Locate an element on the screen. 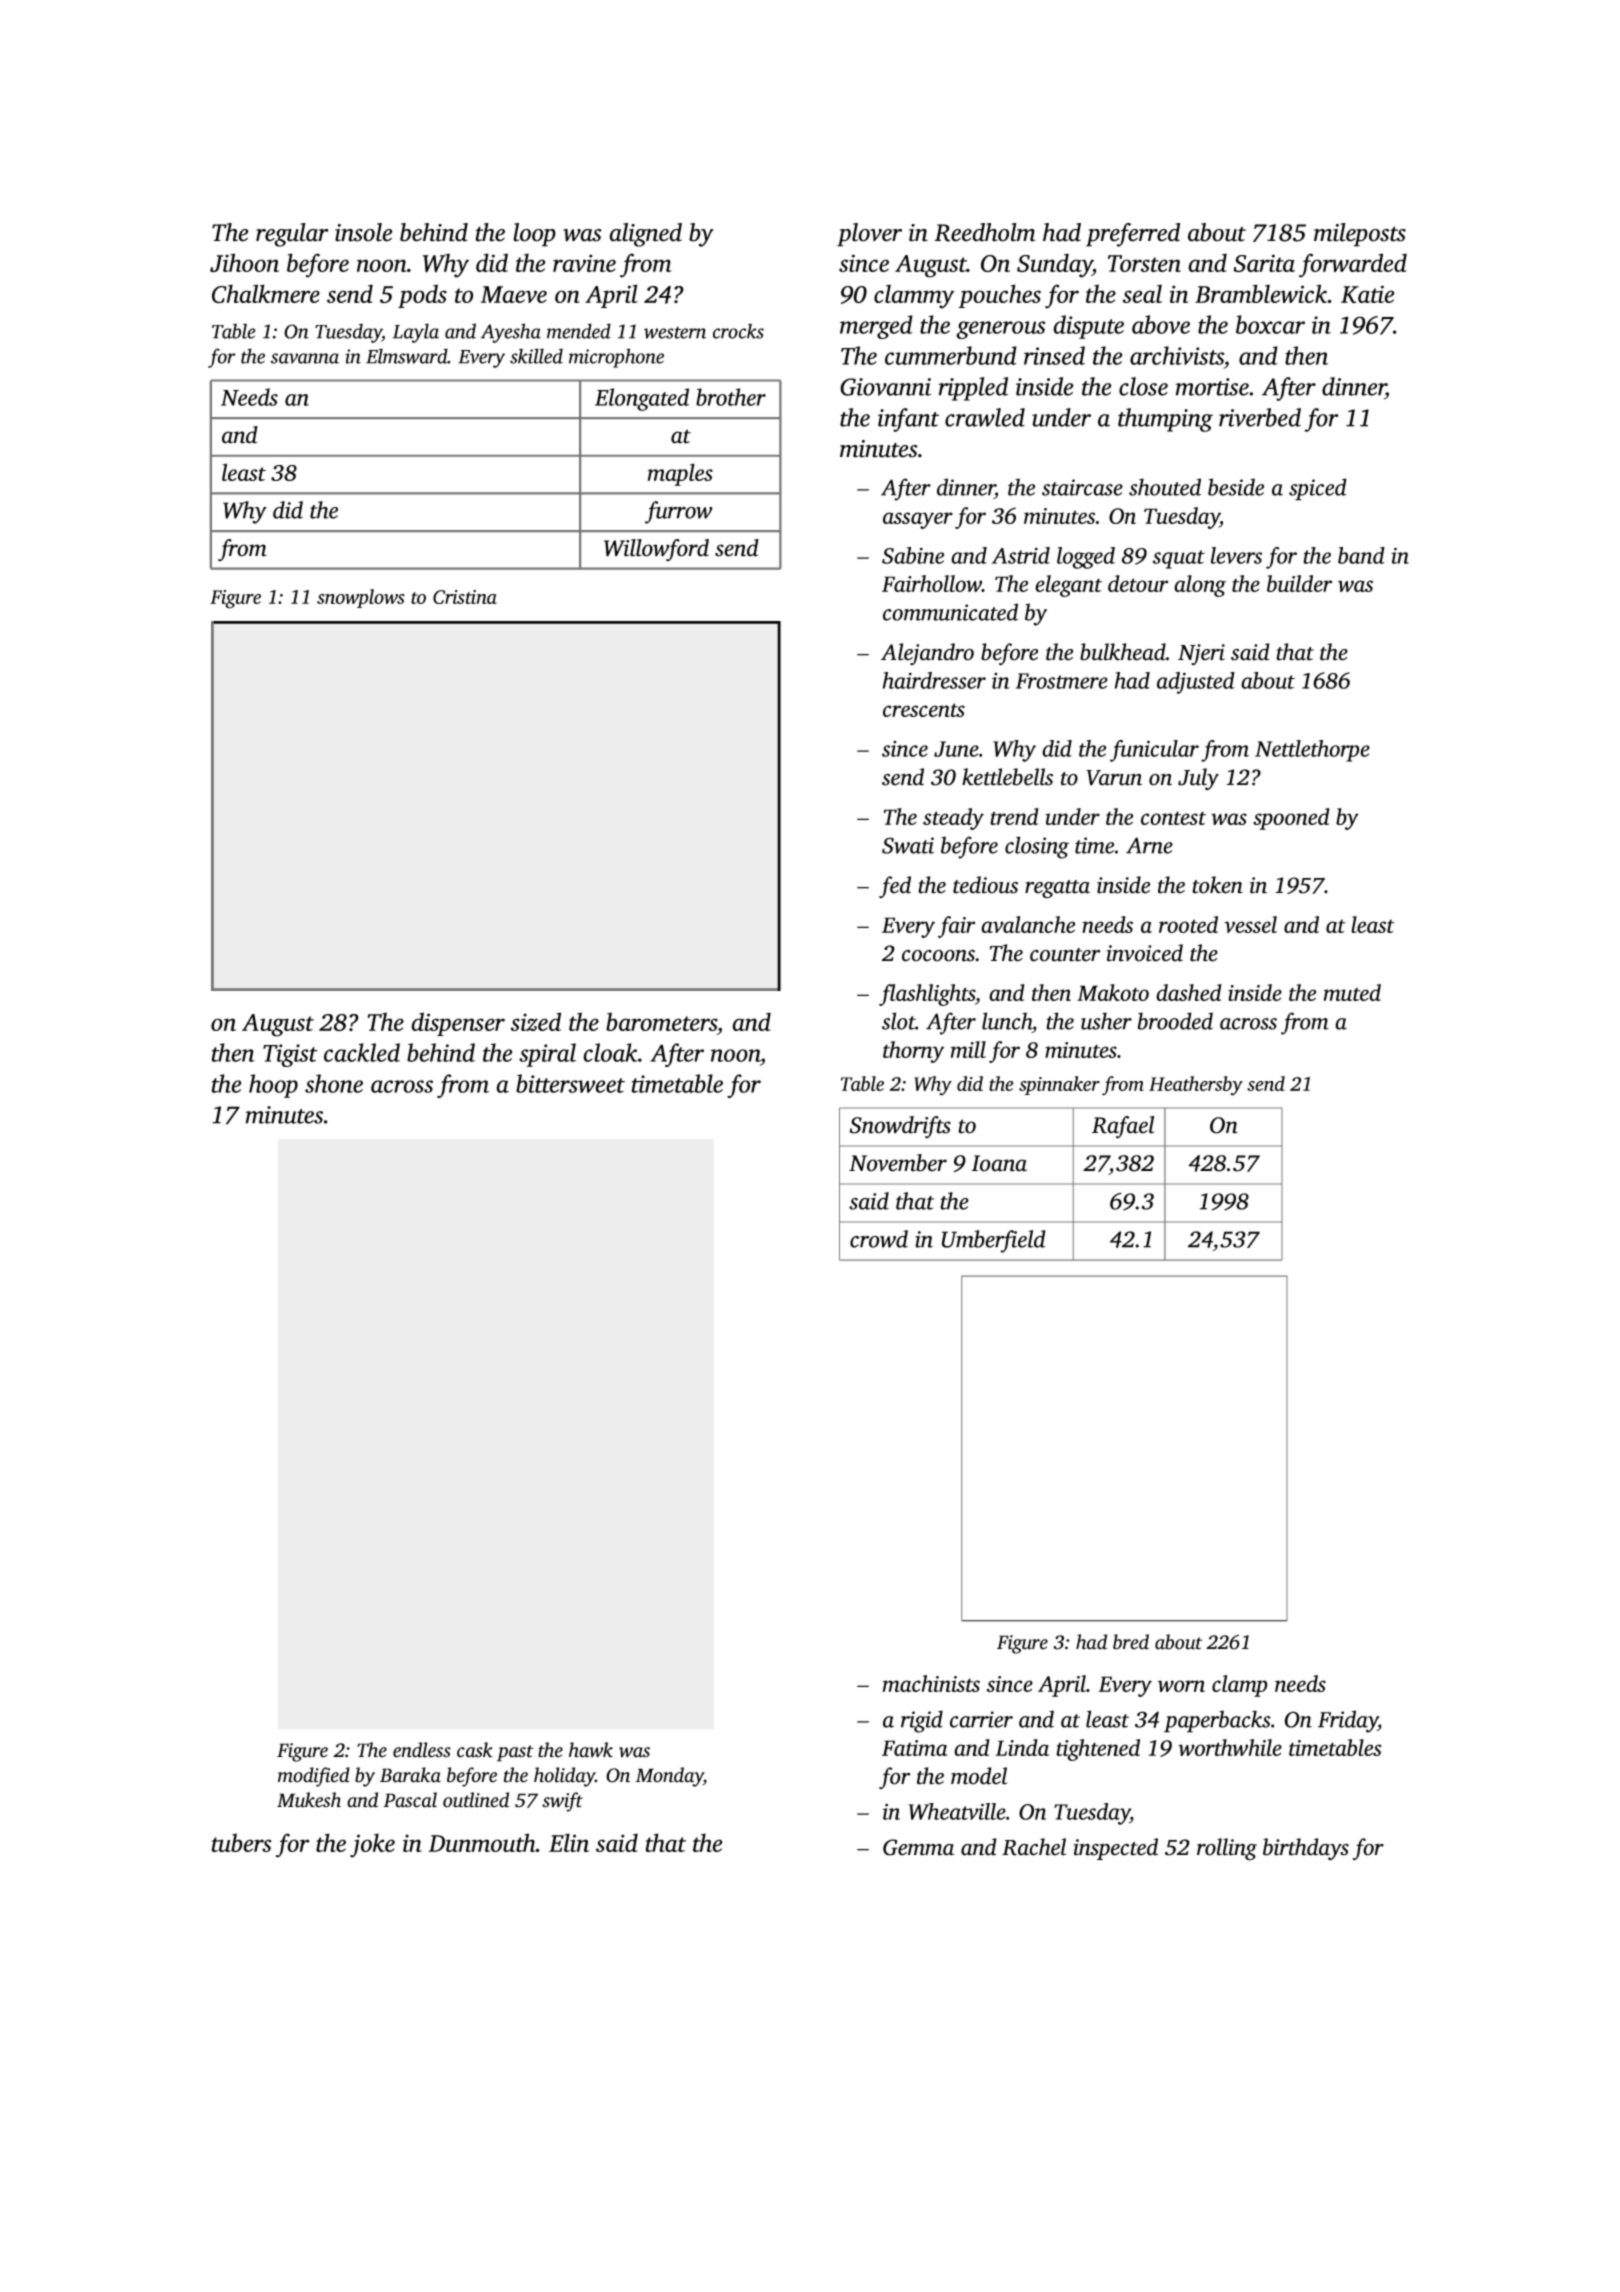 The image size is (1620, 2292). preferred is located at coordinates (1133, 235).
